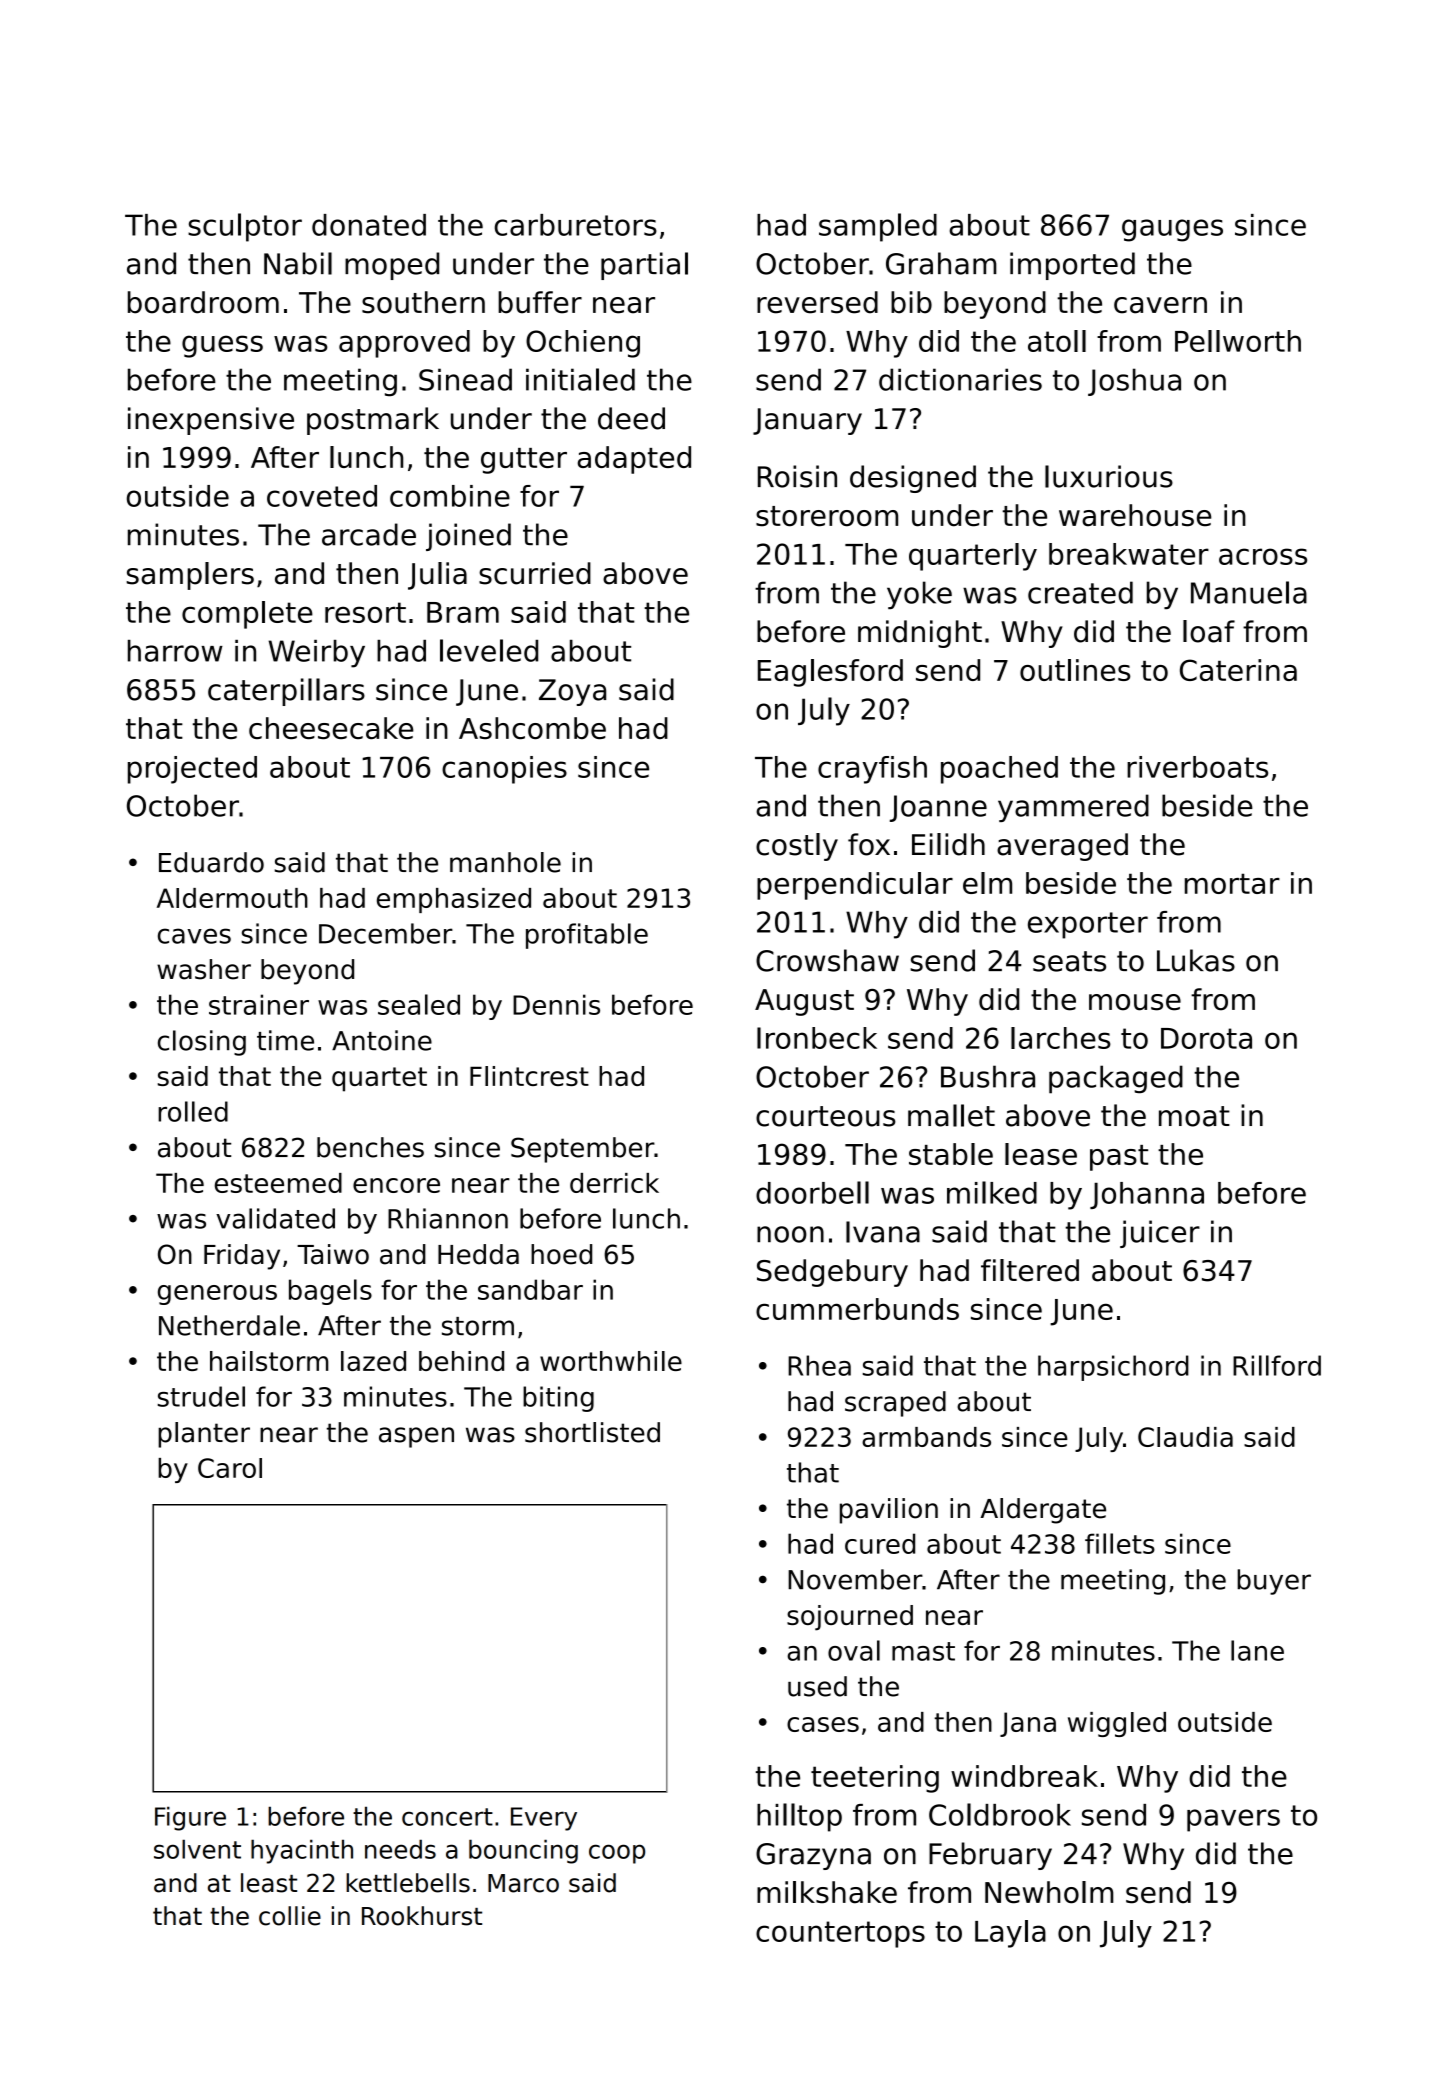 This screenshot has height=2100, width=1450. Describe the element at coordinates (505, 862) in the screenshot. I see `manhole` at that location.
